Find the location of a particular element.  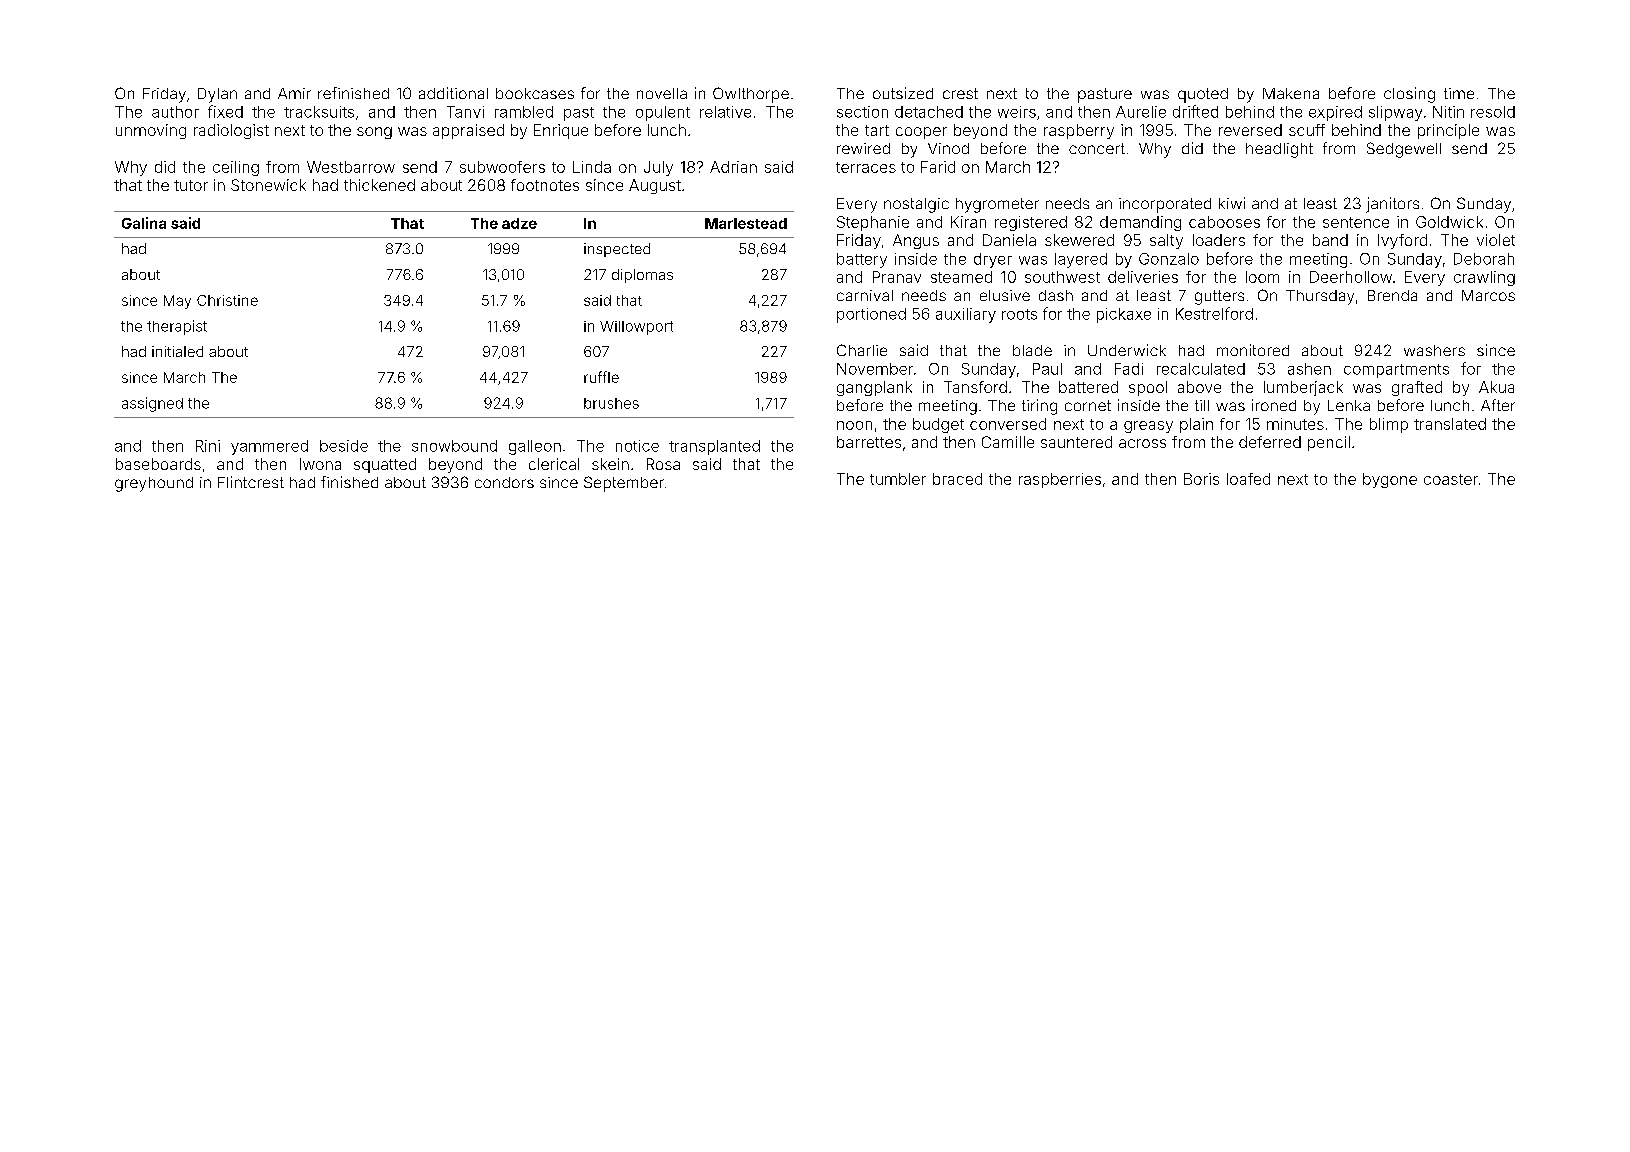

diplomas is located at coordinates (642, 276).
